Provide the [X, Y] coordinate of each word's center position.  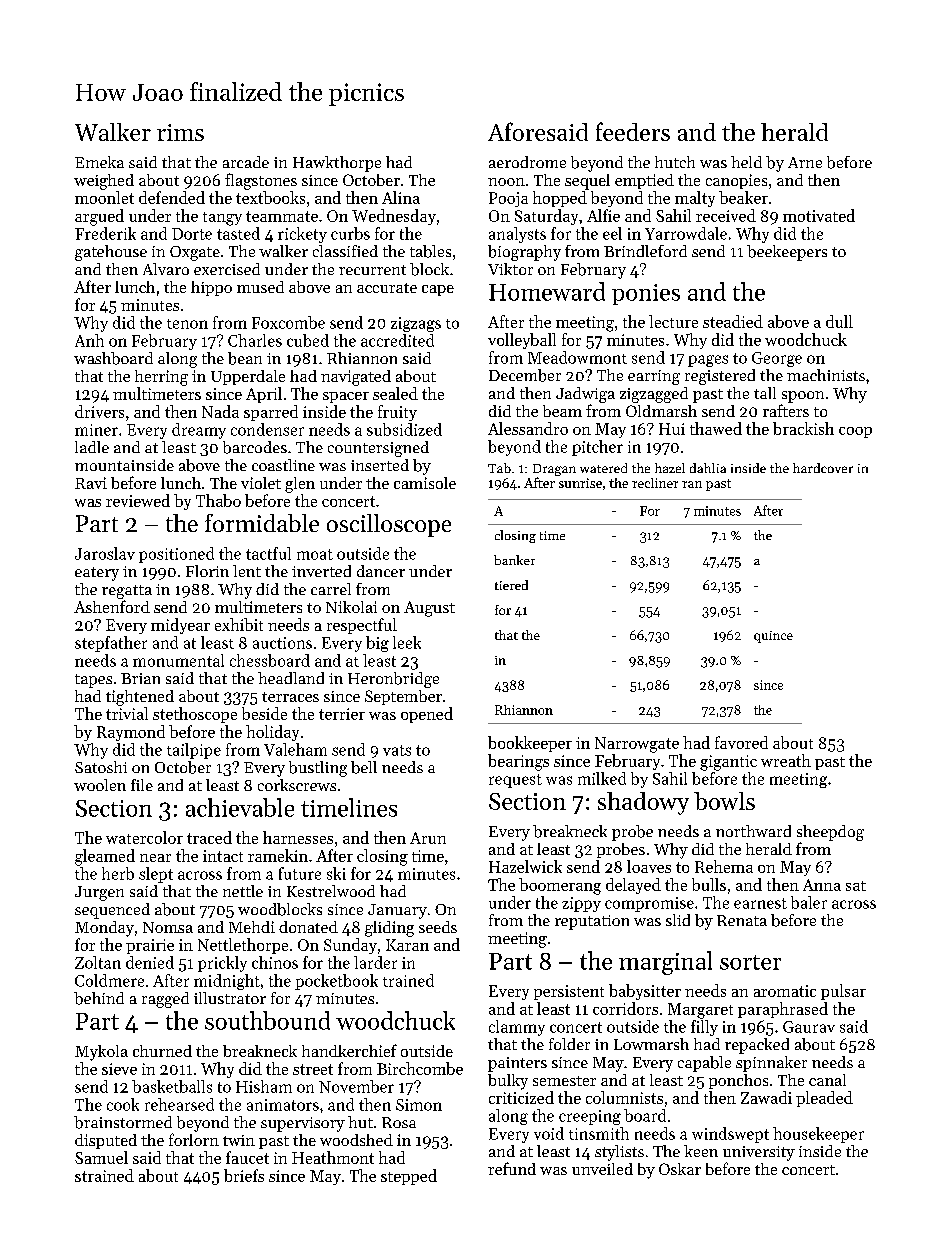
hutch [675, 162]
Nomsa [168, 927]
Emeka [99, 162]
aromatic [785, 991]
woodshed [356, 1140]
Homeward [547, 291]
